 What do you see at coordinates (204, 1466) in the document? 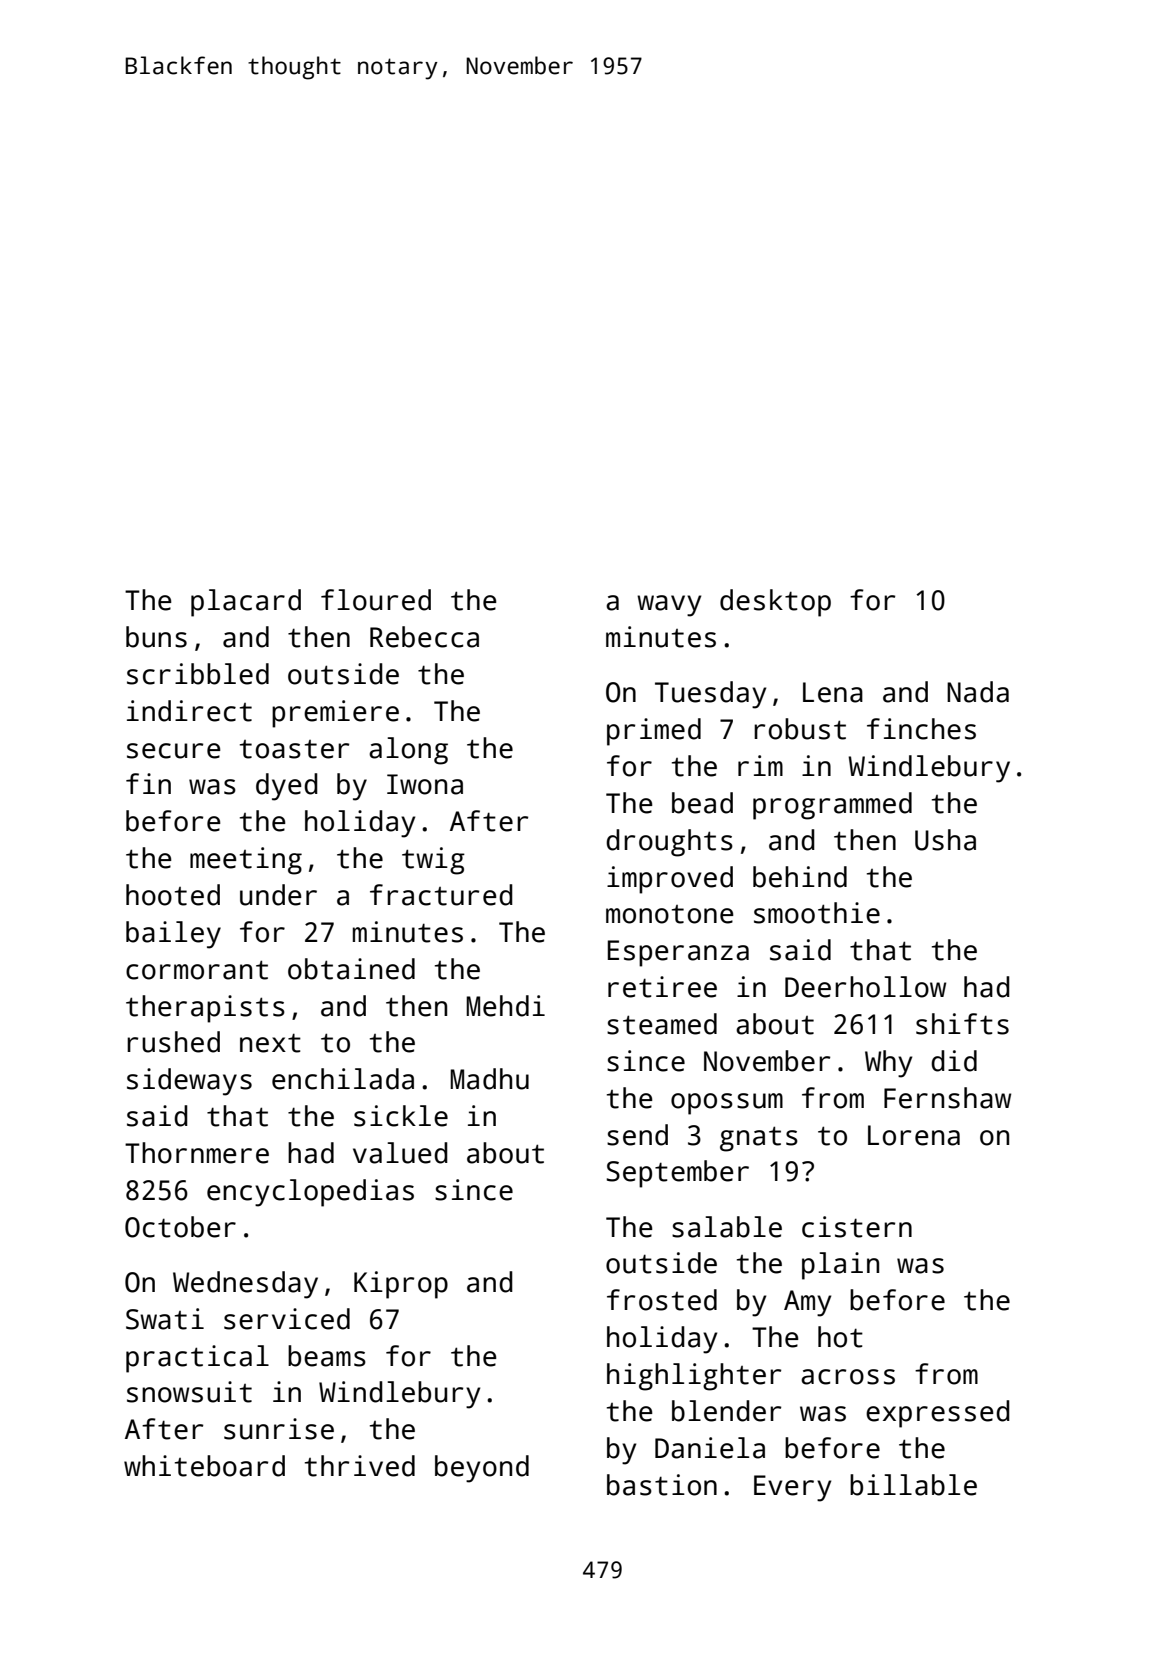
I see `whiteboard` at bounding box center [204, 1466].
